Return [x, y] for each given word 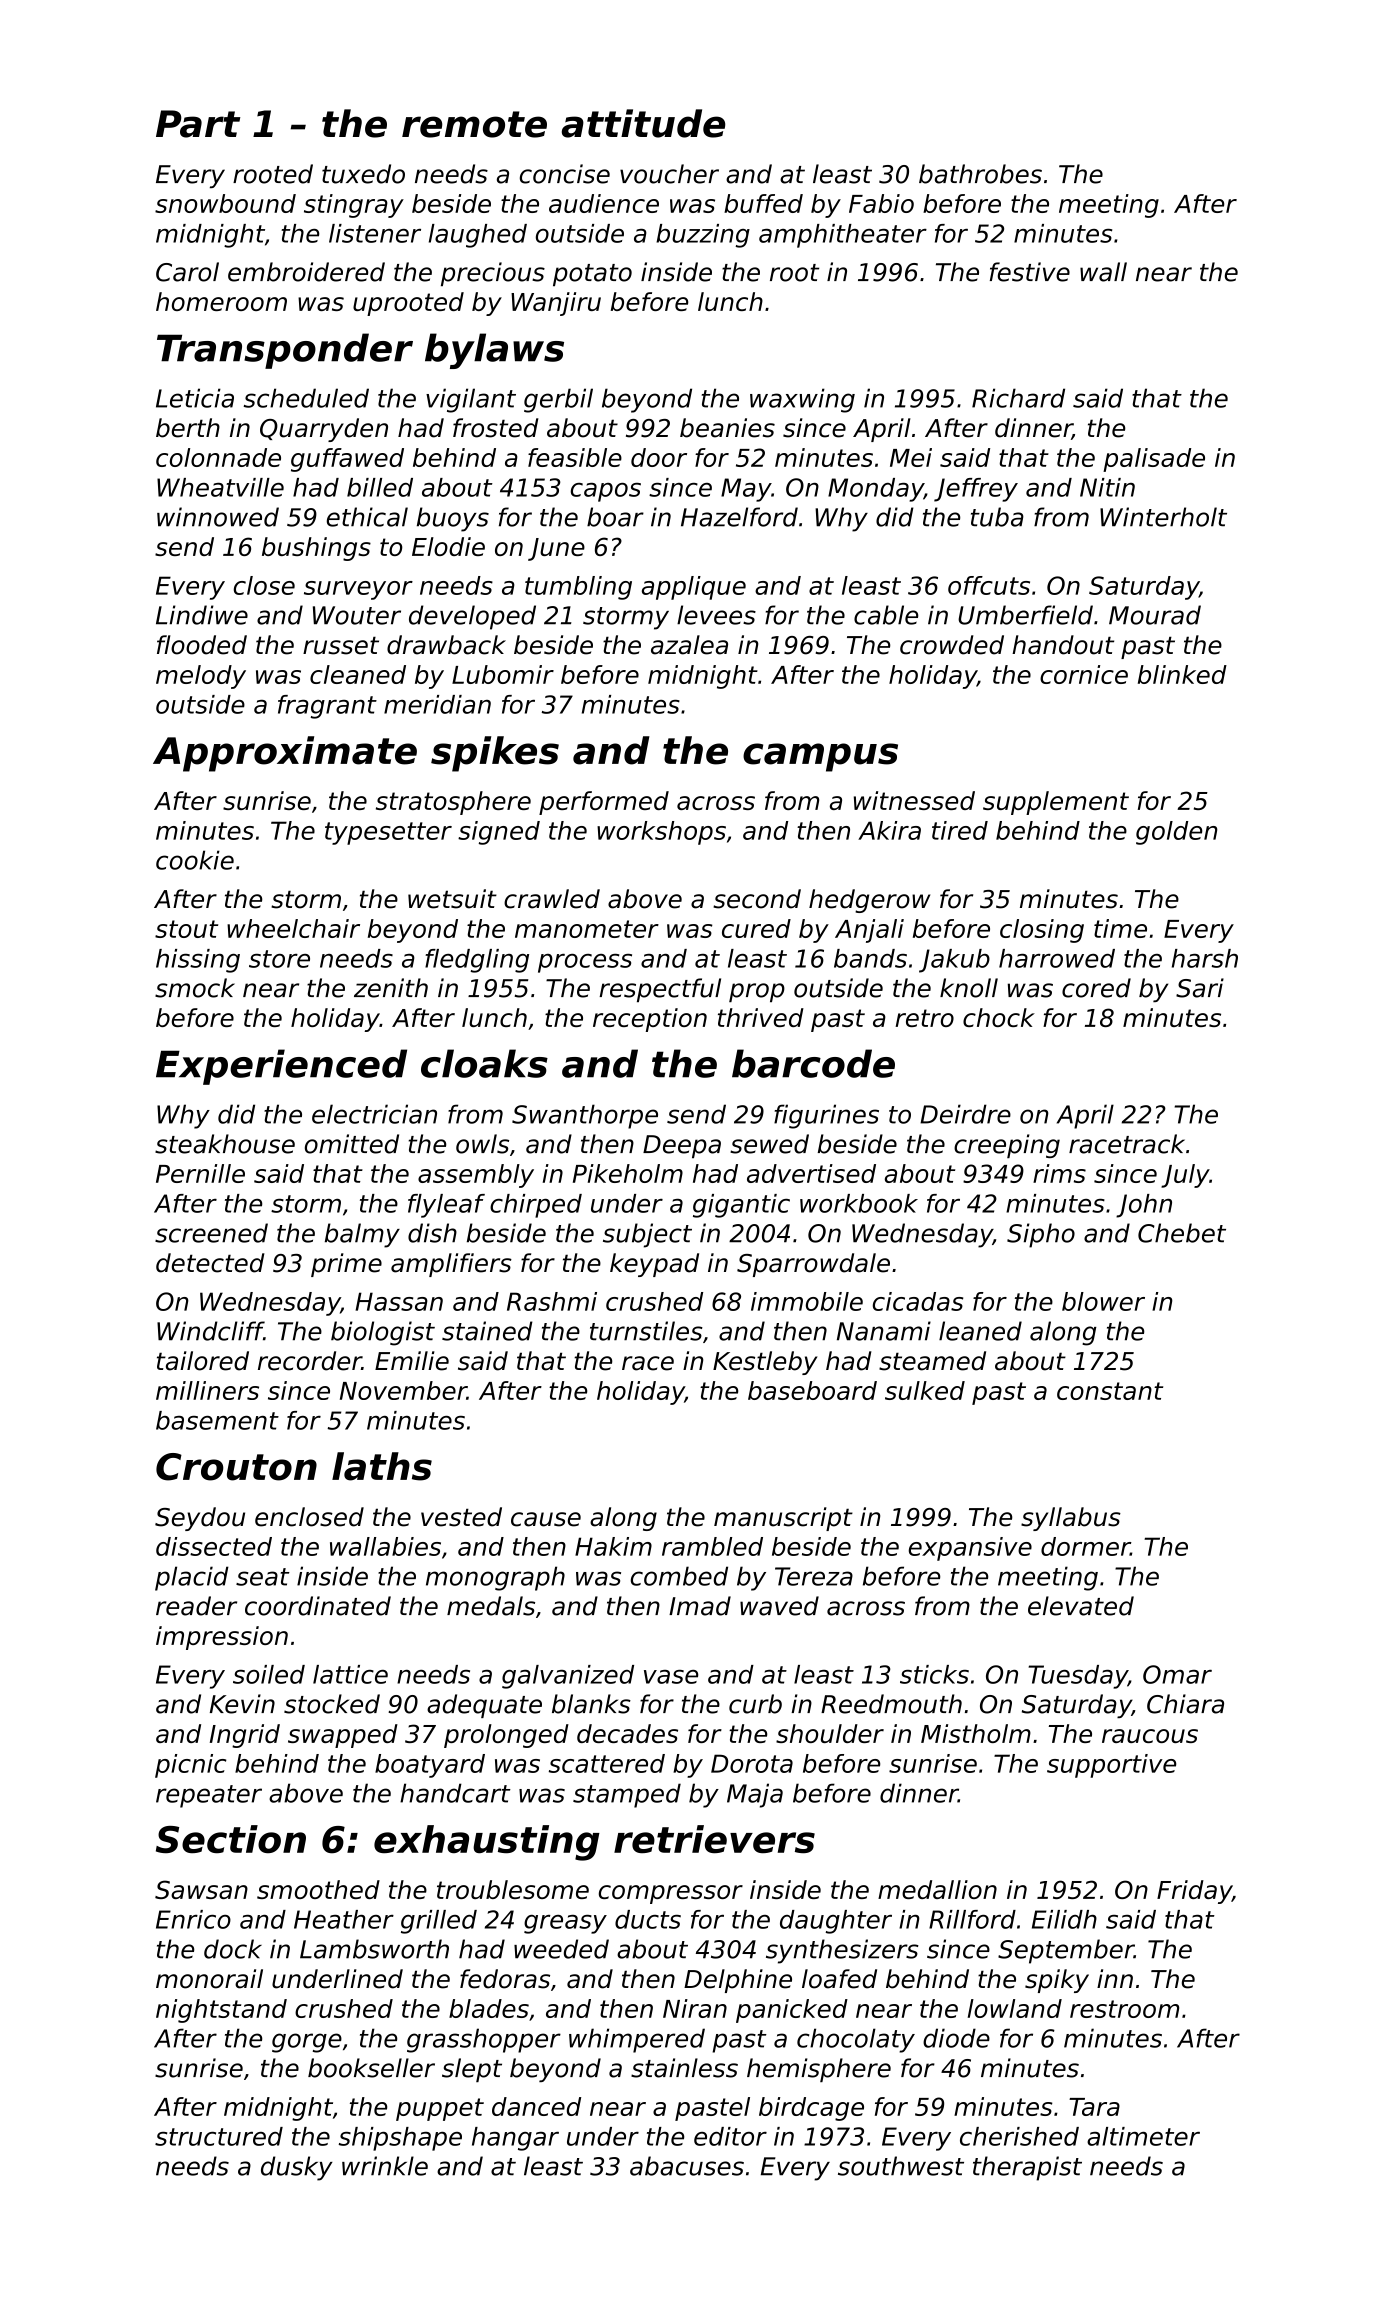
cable [886, 615]
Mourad [1155, 615]
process [585, 963]
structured [219, 2136]
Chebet [1182, 1233]
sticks [934, 1674]
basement [217, 1420]
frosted [496, 428]
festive [1030, 272]
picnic [191, 1766]
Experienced [281, 1067]
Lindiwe [202, 615]
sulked [925, 1390]
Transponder [285, 351]
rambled [712, 1546]
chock [999, 1017]
